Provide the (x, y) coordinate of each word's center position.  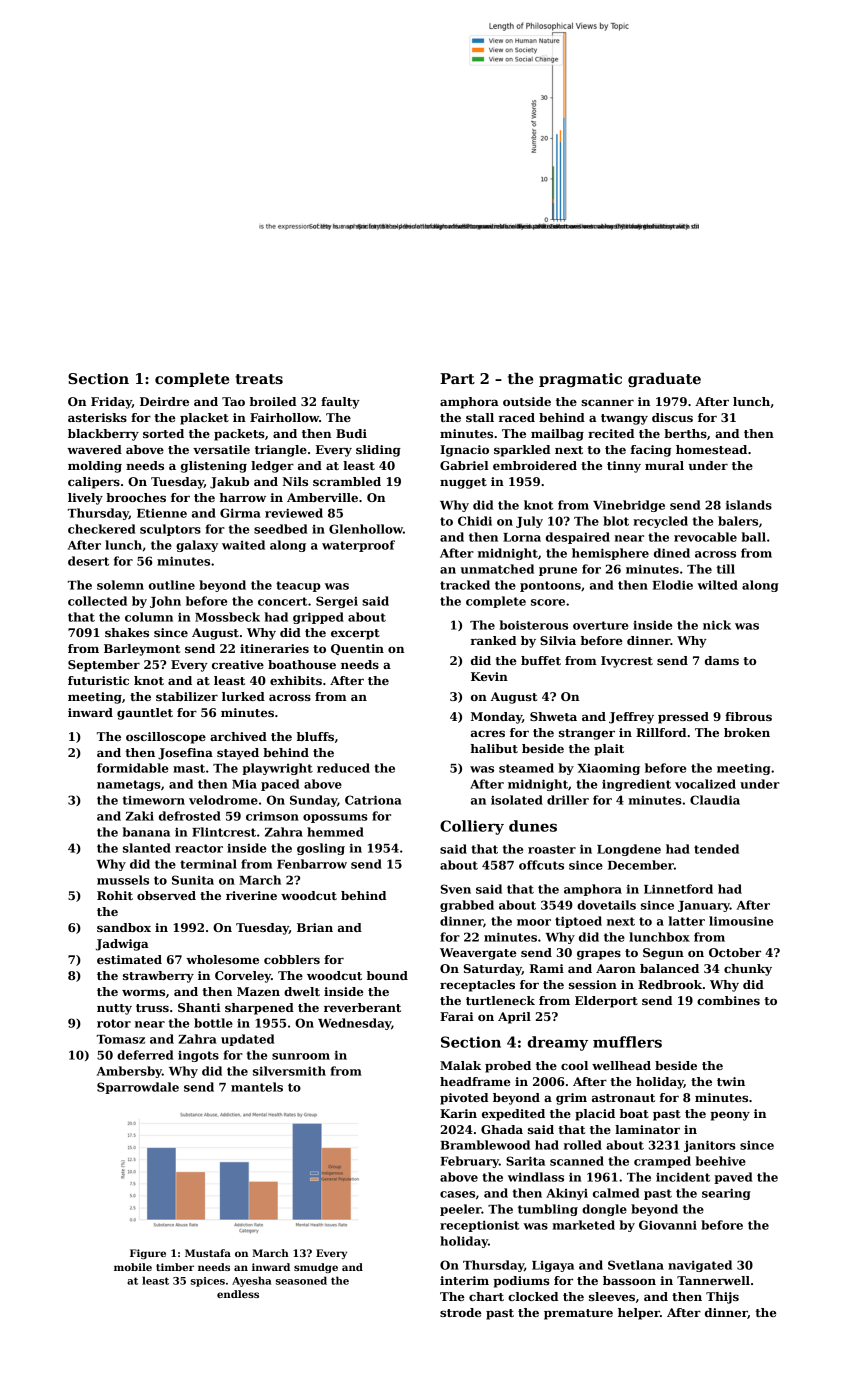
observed (166, 895)
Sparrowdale (138, 1088)
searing (726, 1194)
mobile (133, 1267)
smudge (316, 1268)
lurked (243, 696)
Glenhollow (366, 529)
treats (259, 379)
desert (88, 561)
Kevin (489, 676)
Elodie (672, 585)
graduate (664, 380)
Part (457, 378)
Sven (456, 889)
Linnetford (678, 889)
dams (722, 660)
